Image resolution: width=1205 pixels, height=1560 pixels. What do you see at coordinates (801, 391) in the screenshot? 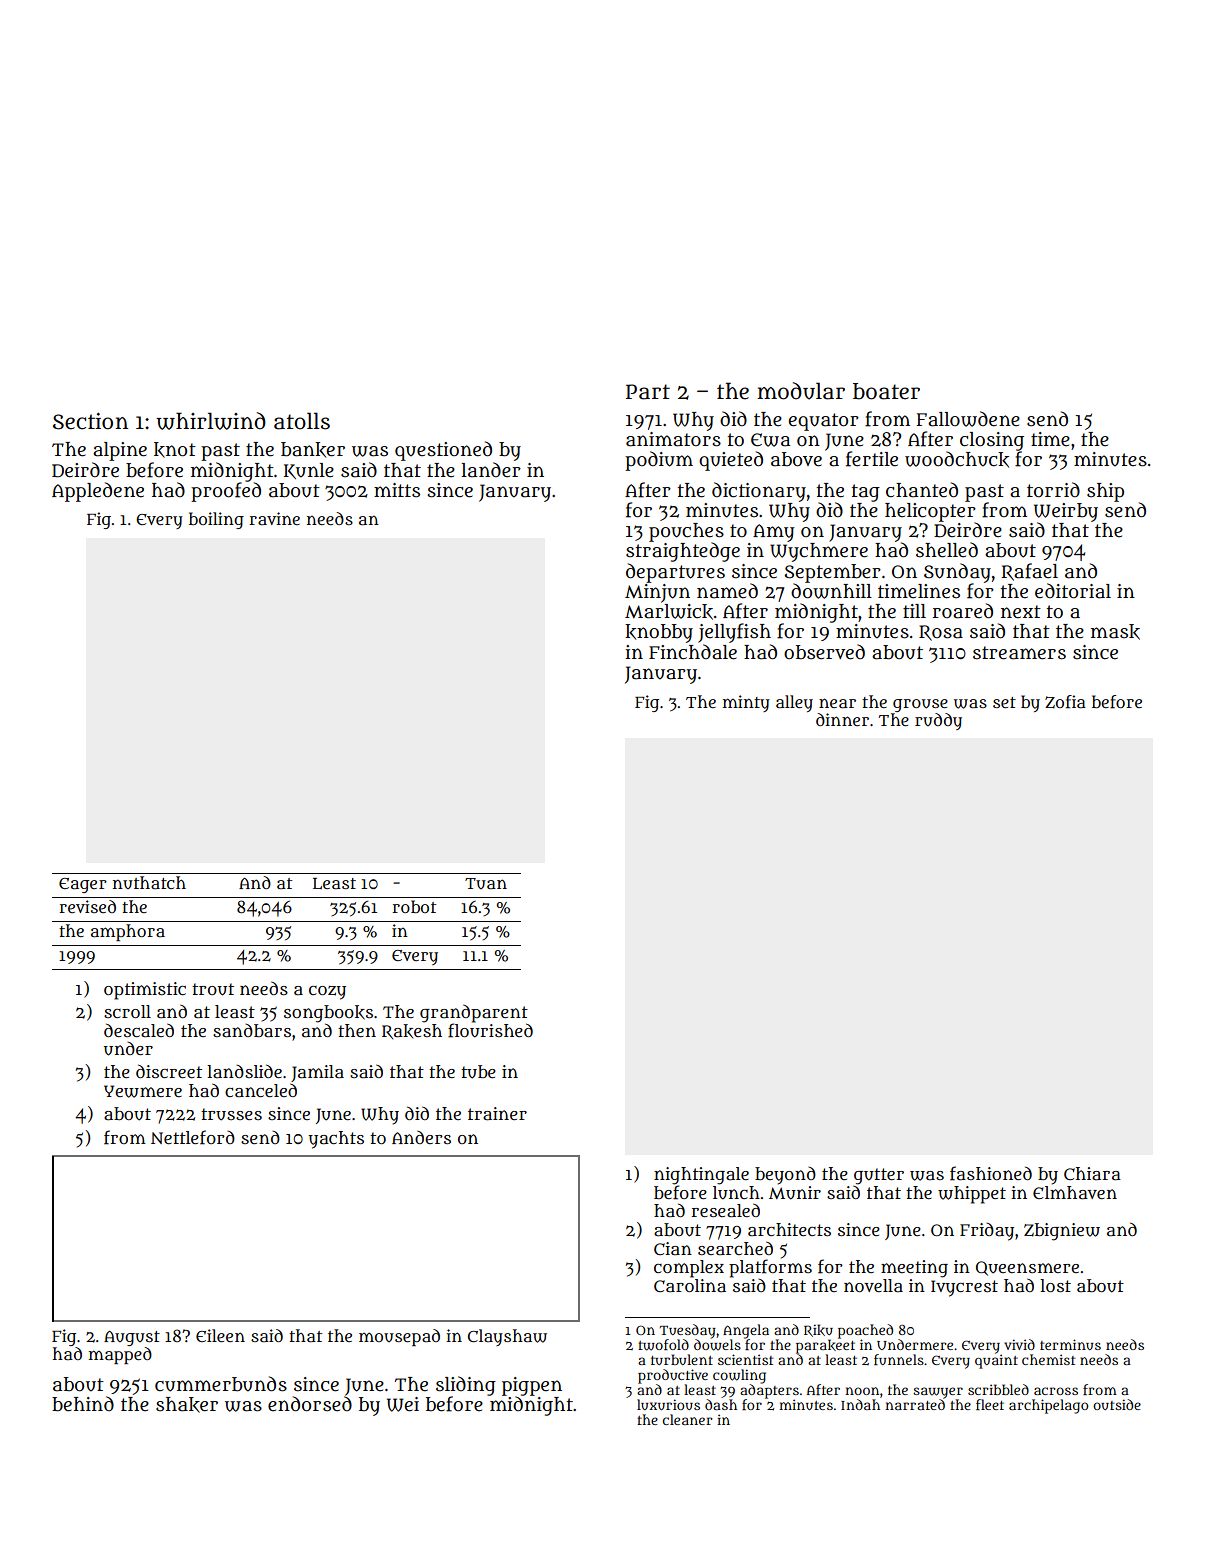
I see `modular` at bounding box center [801, 391].
